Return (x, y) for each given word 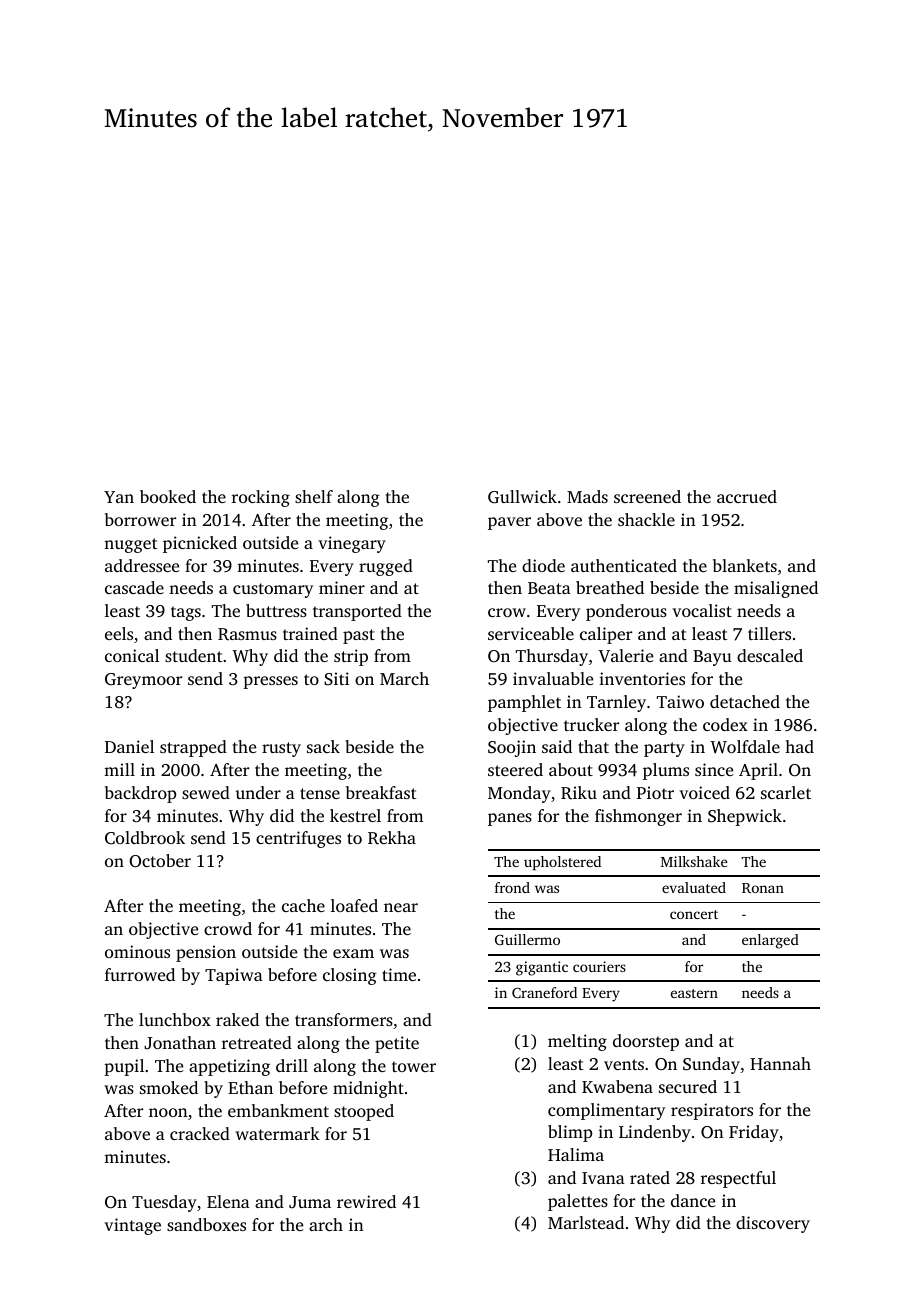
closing (350, 976)
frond (512, 887)
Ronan (763, 888)
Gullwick (522, 497)
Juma (310, 1202)
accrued (747, 496)
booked (168, 496)
